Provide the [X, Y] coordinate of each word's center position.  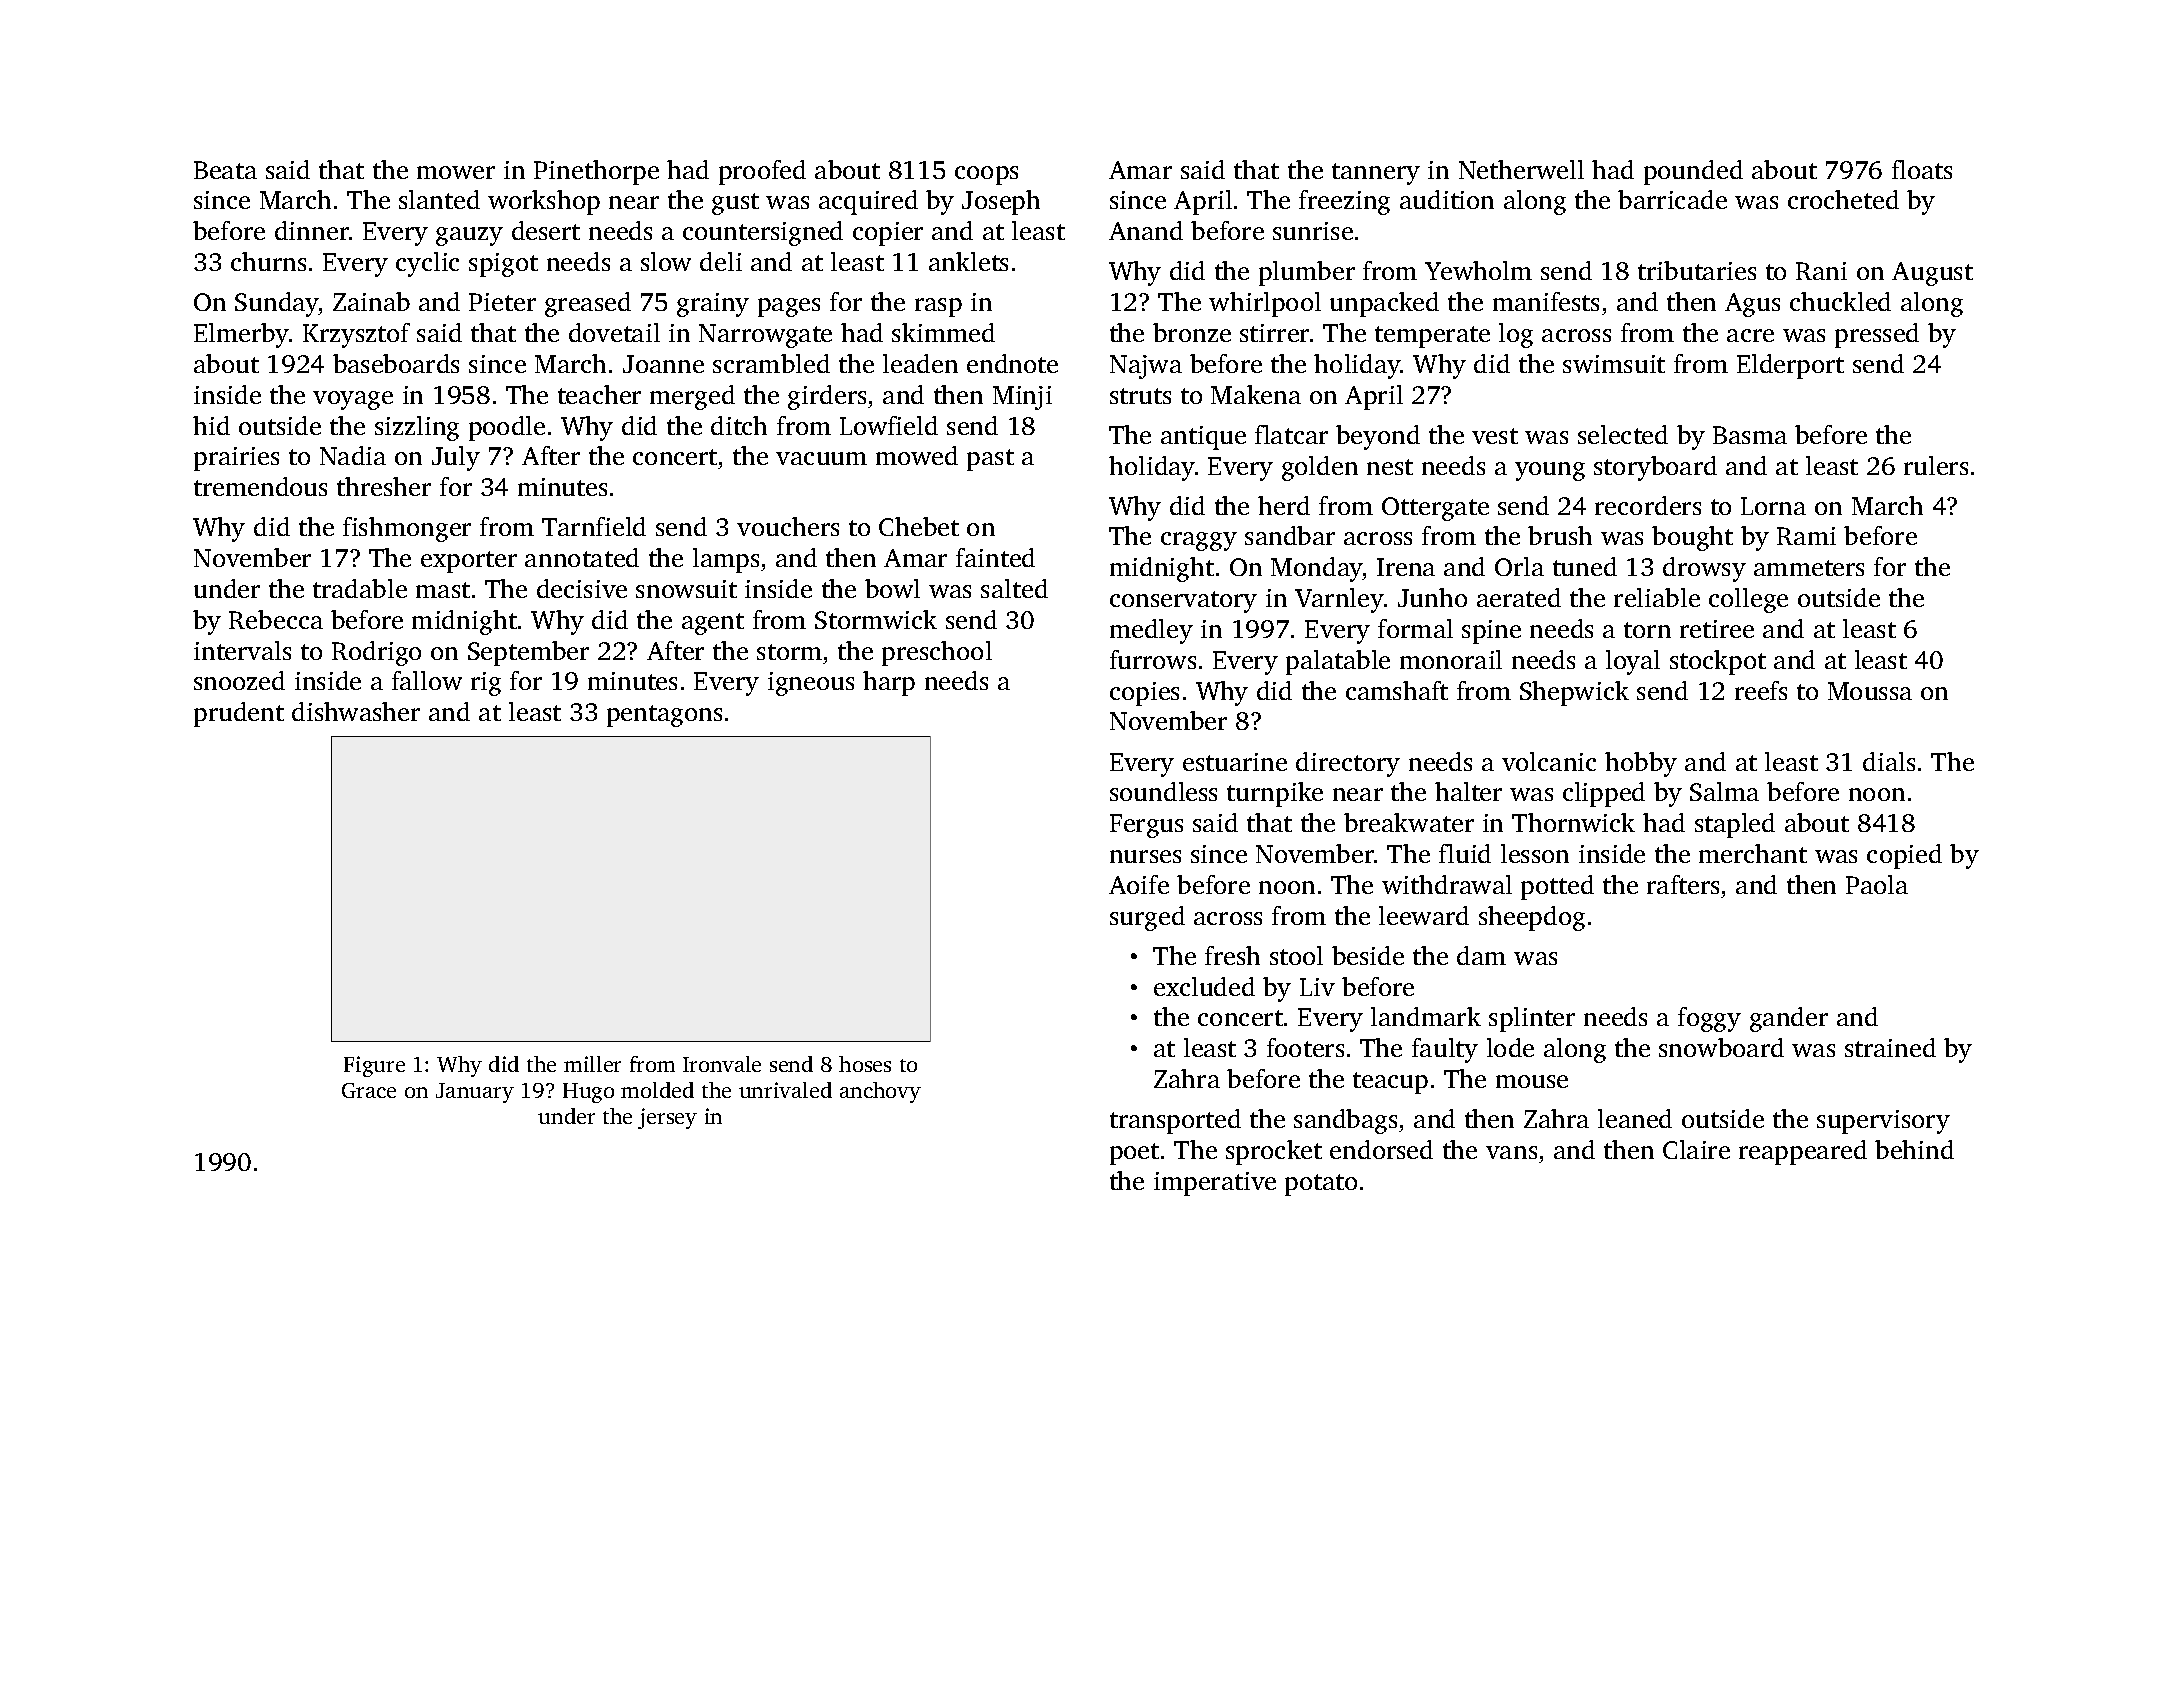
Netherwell [1521, 169]
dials [1889, 761]
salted [1014, 588]
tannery [1376, 174]
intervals [242, 650]
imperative [1215, 1184]
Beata [225, 170]
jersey [667, 1118]
